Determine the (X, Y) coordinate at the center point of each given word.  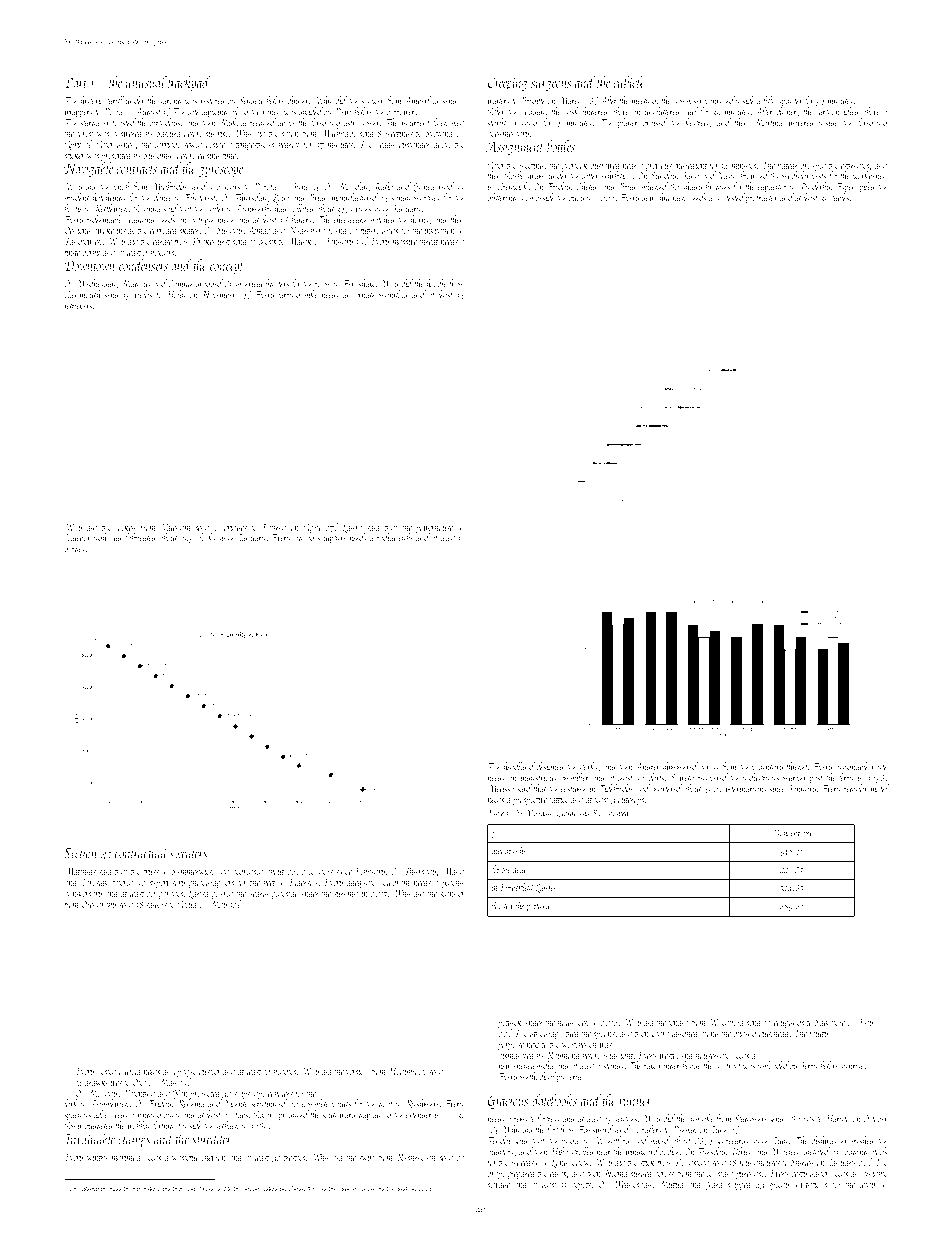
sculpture (332, 538)
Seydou (251, 101)
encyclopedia (534, 1066)
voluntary (767, 767)
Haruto (837, 1119)
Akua (187, 903)
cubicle (629, 82)
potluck (510, 1023)
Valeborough (86, 538)
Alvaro (264, 1114)
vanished (720, 100)
